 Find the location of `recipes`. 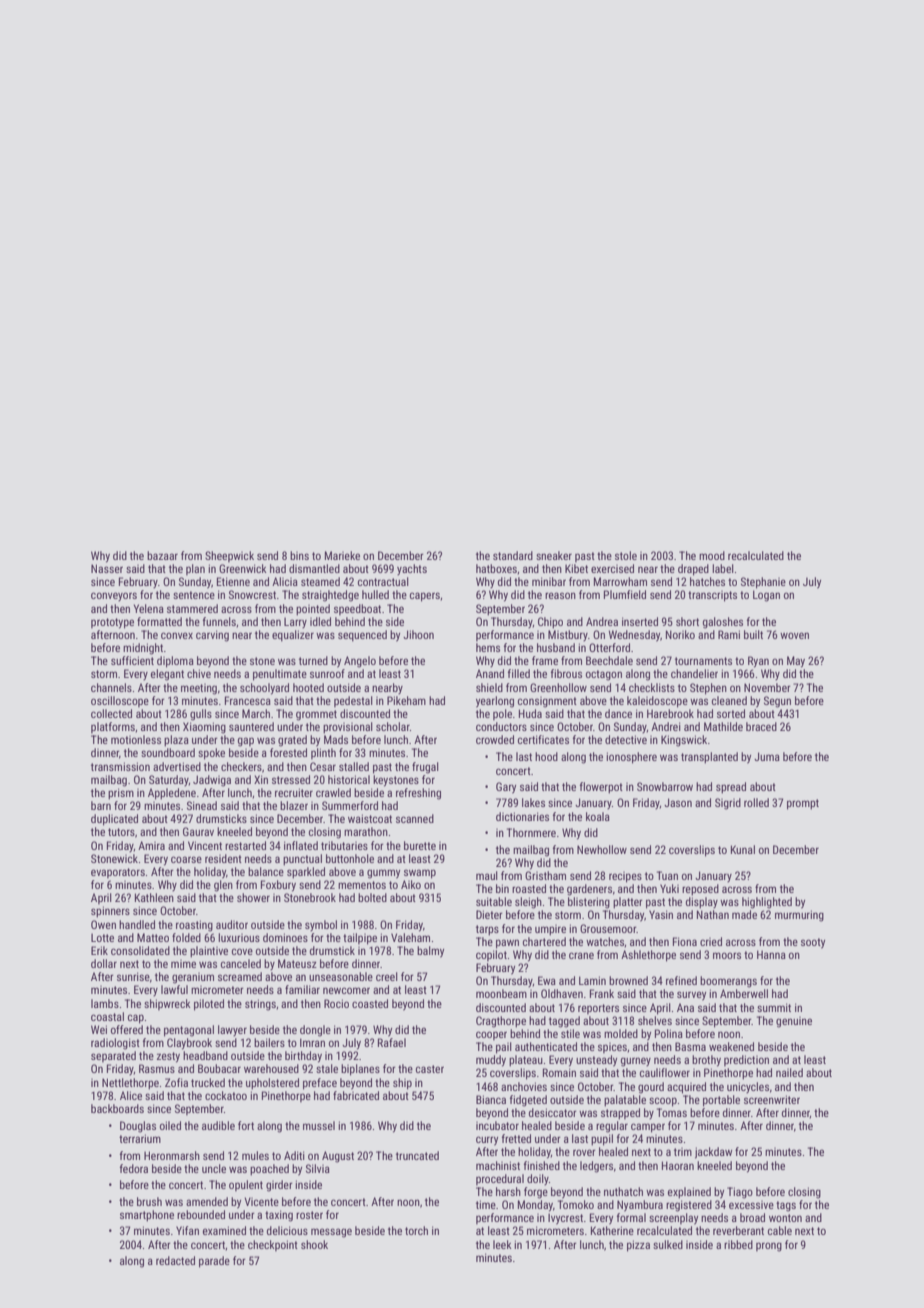

recipes is located at coordinates (625, 877).
